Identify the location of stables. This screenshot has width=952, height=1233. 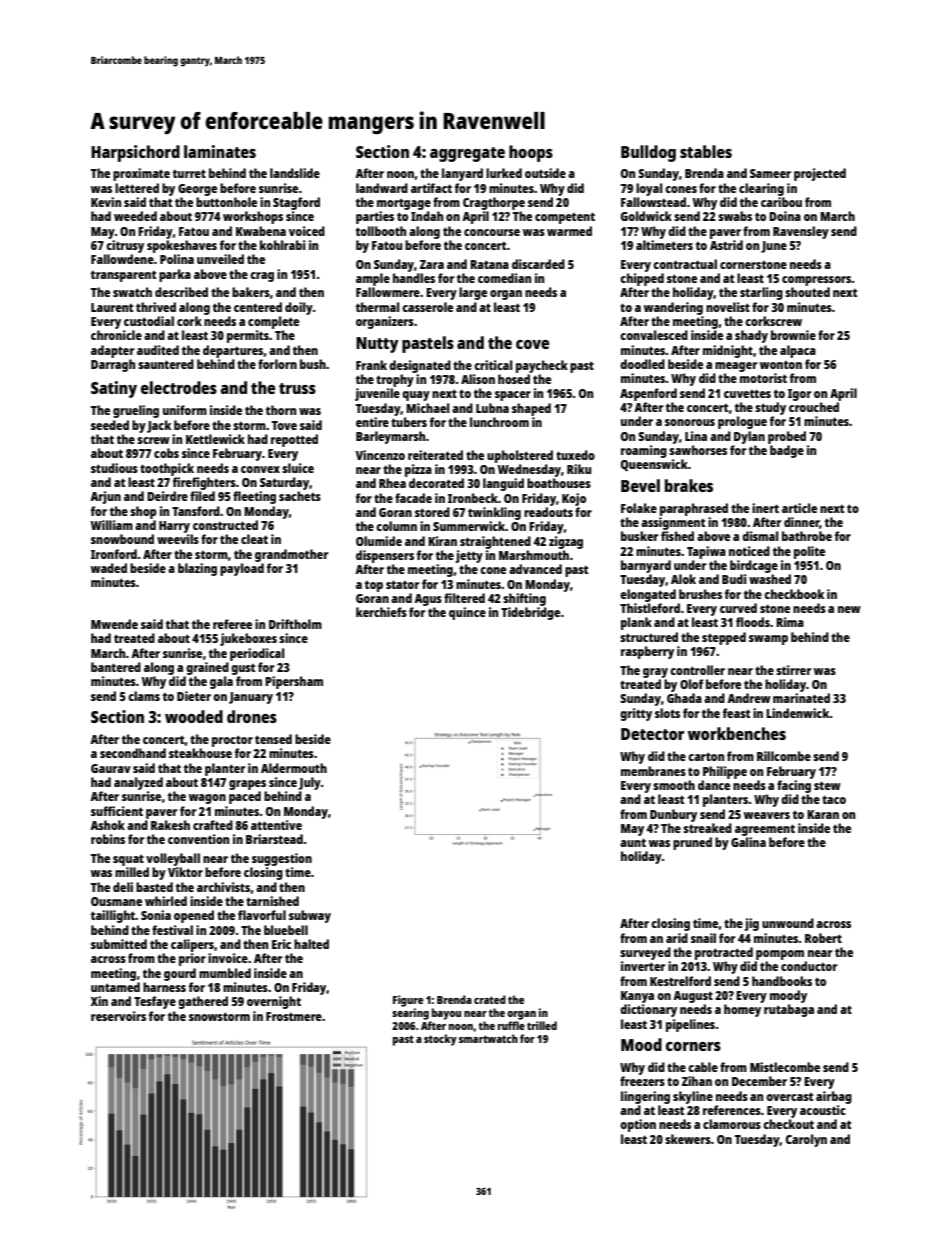
(706, 151).
